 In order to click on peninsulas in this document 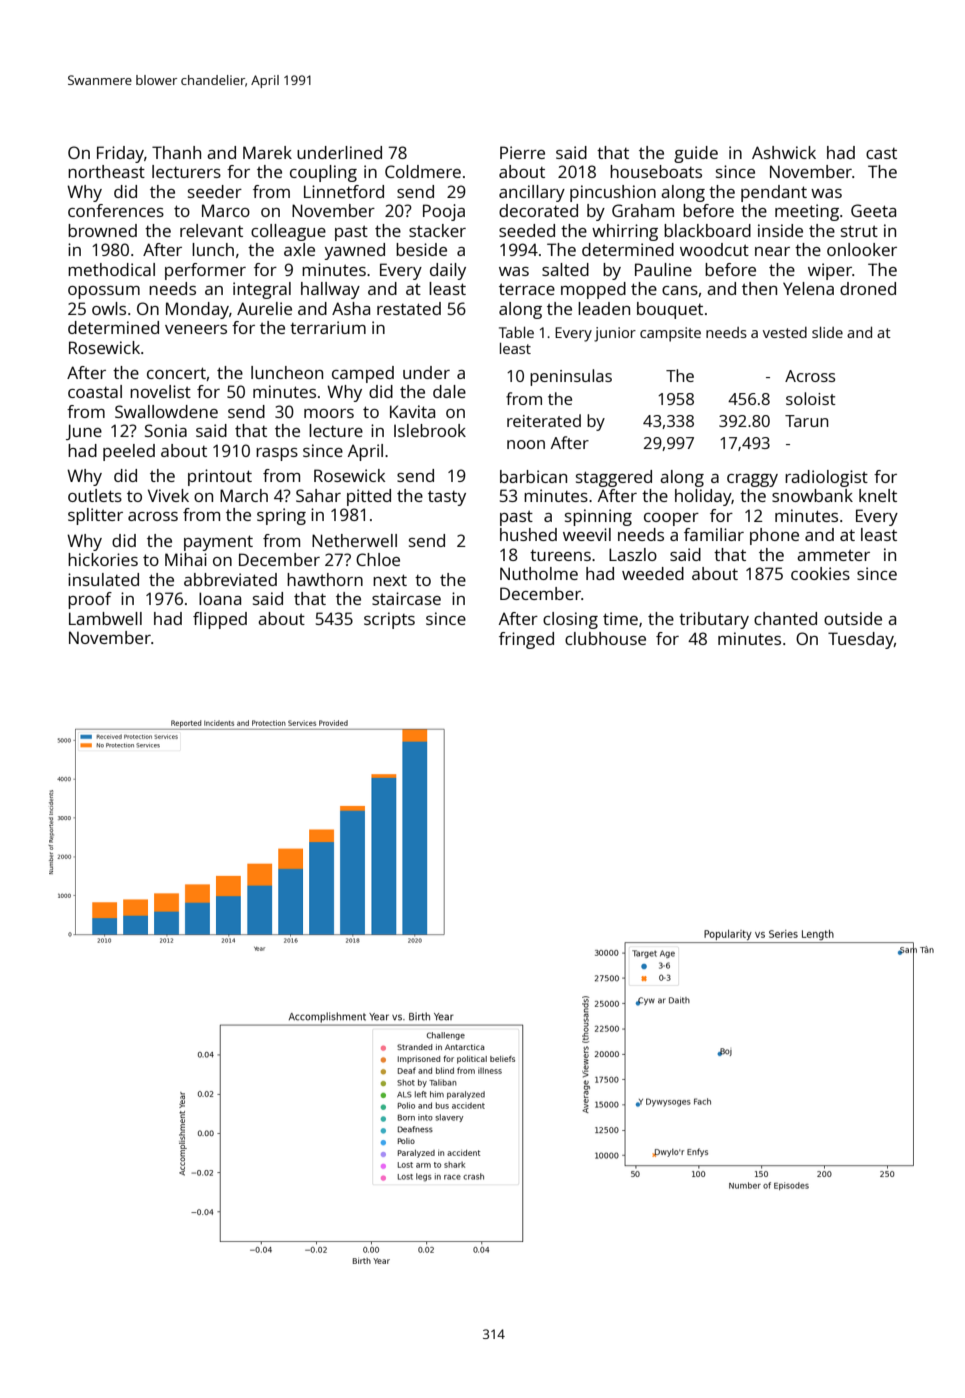, I will do `click(571, 377)`.
